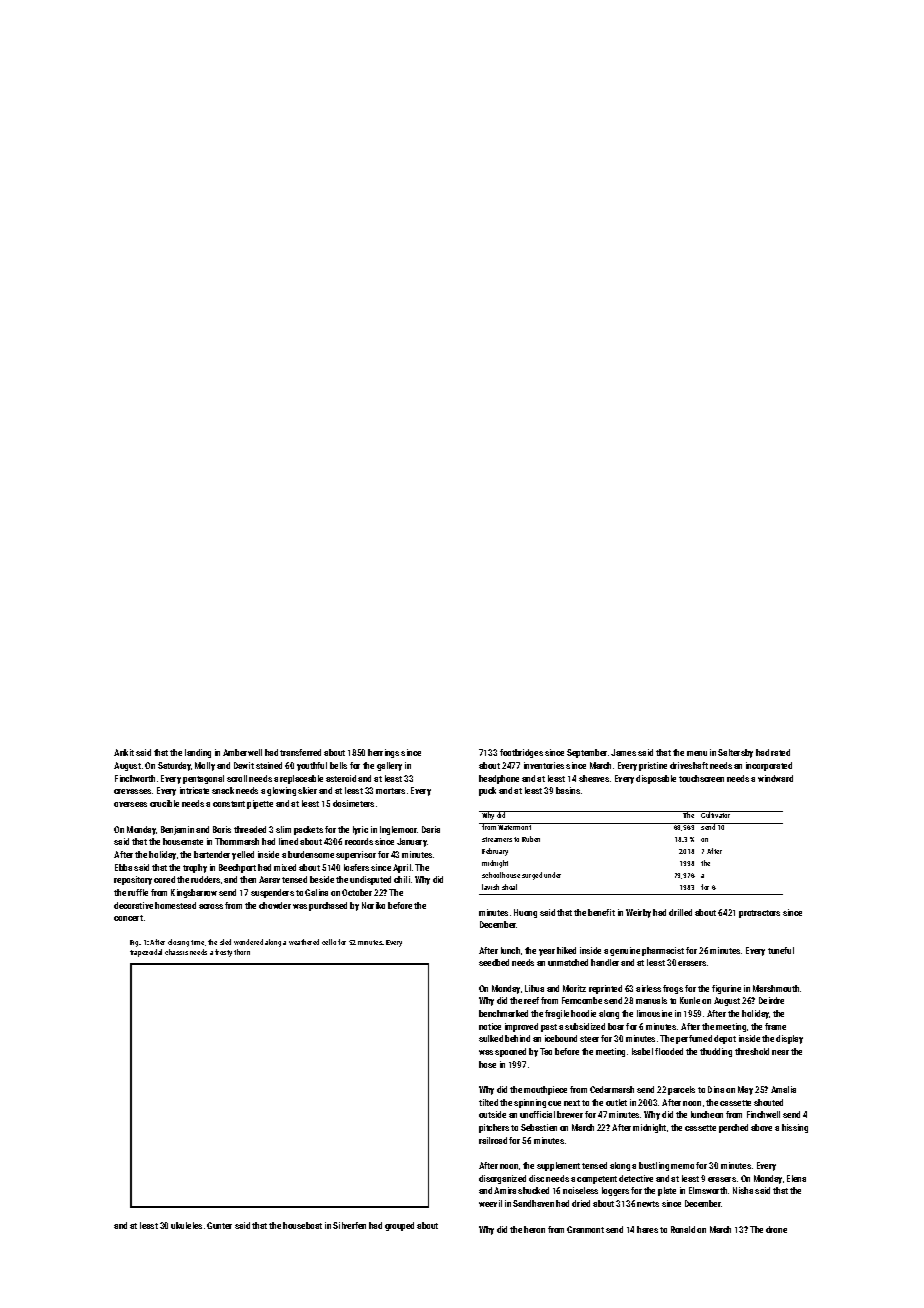  I want to click on sheaves, so click(594, 778).
